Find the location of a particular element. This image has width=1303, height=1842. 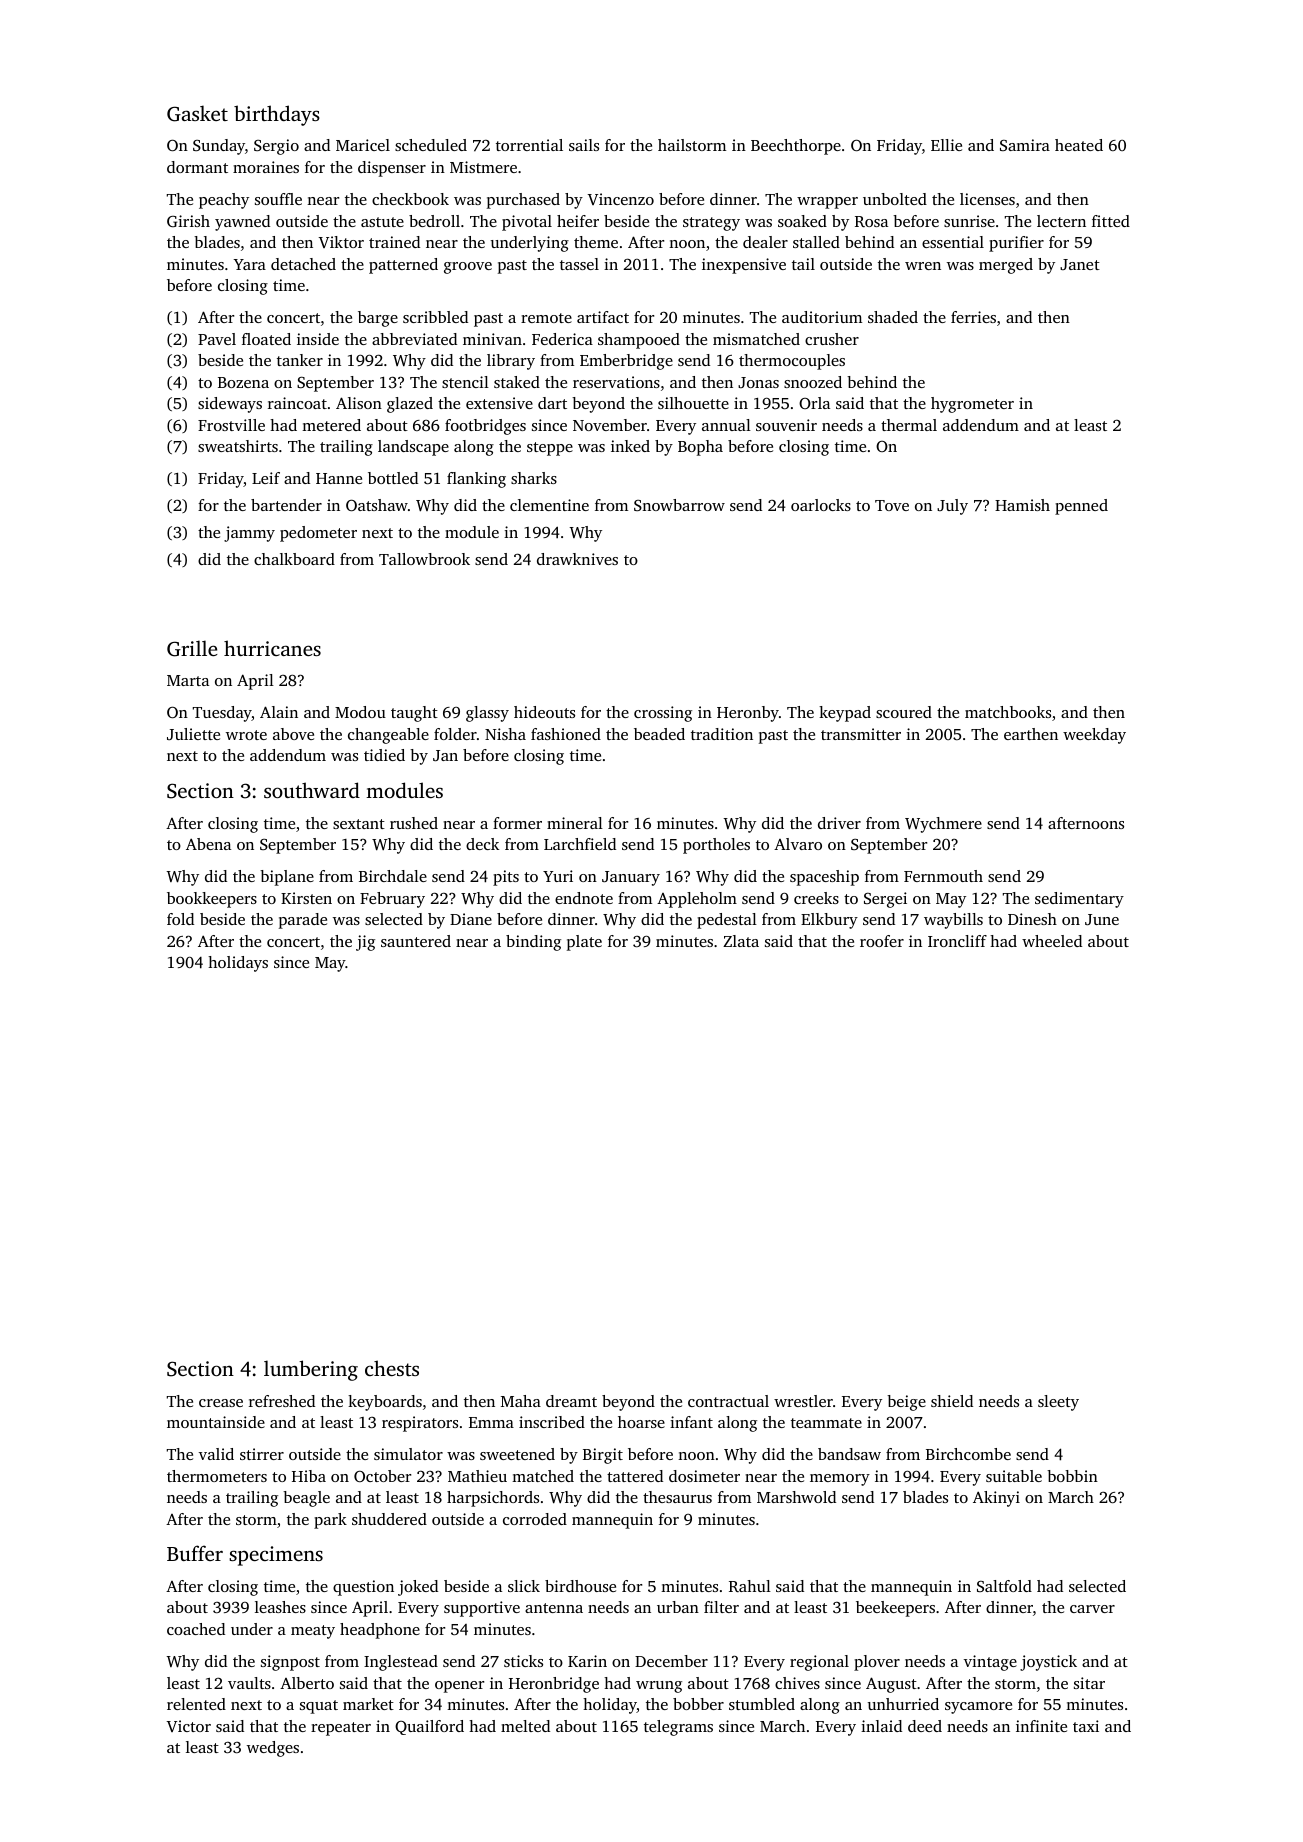

inscribed is located at coordinates (552, 1422).
